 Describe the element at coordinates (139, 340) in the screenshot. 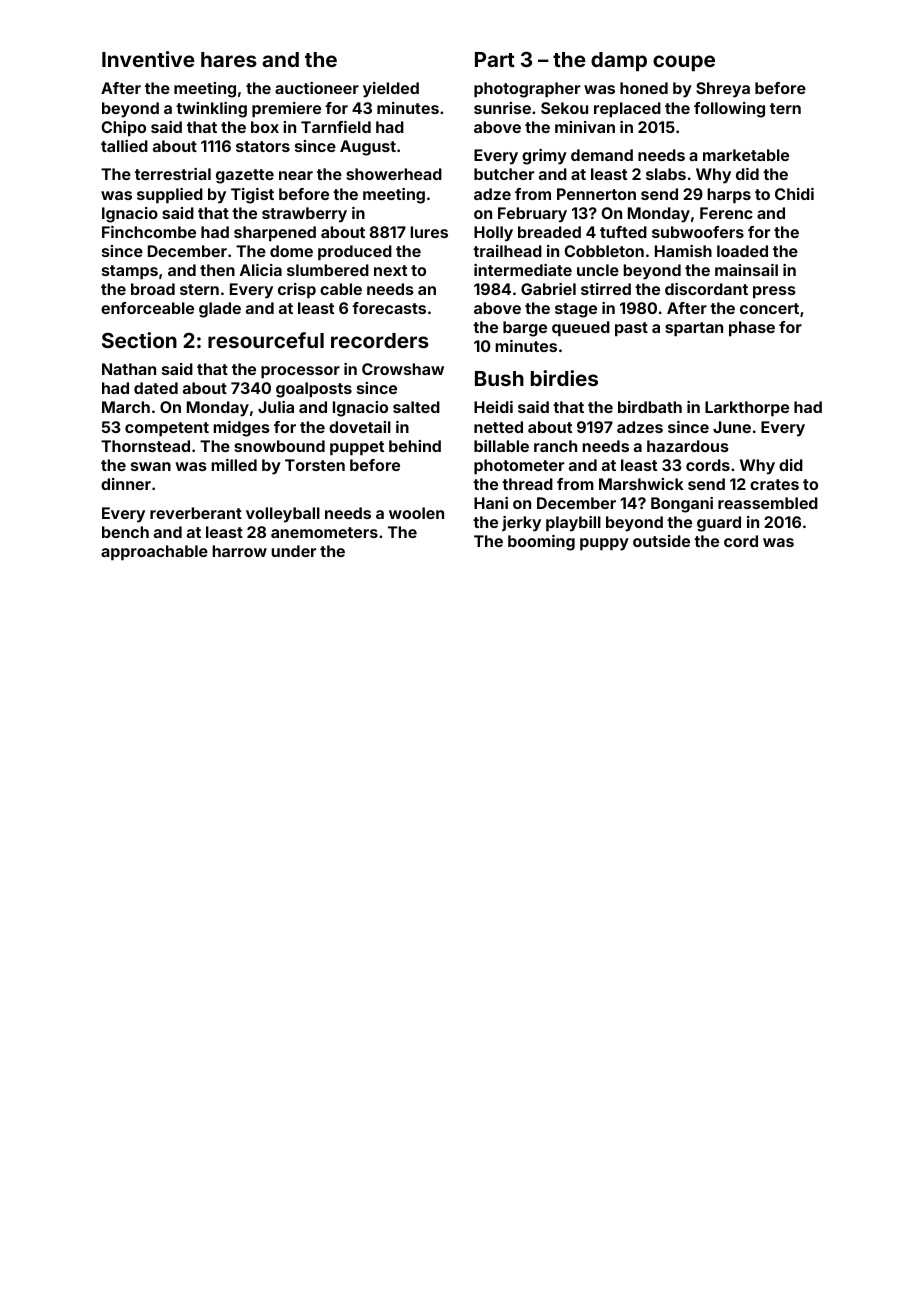

I see `Section` at that location.
